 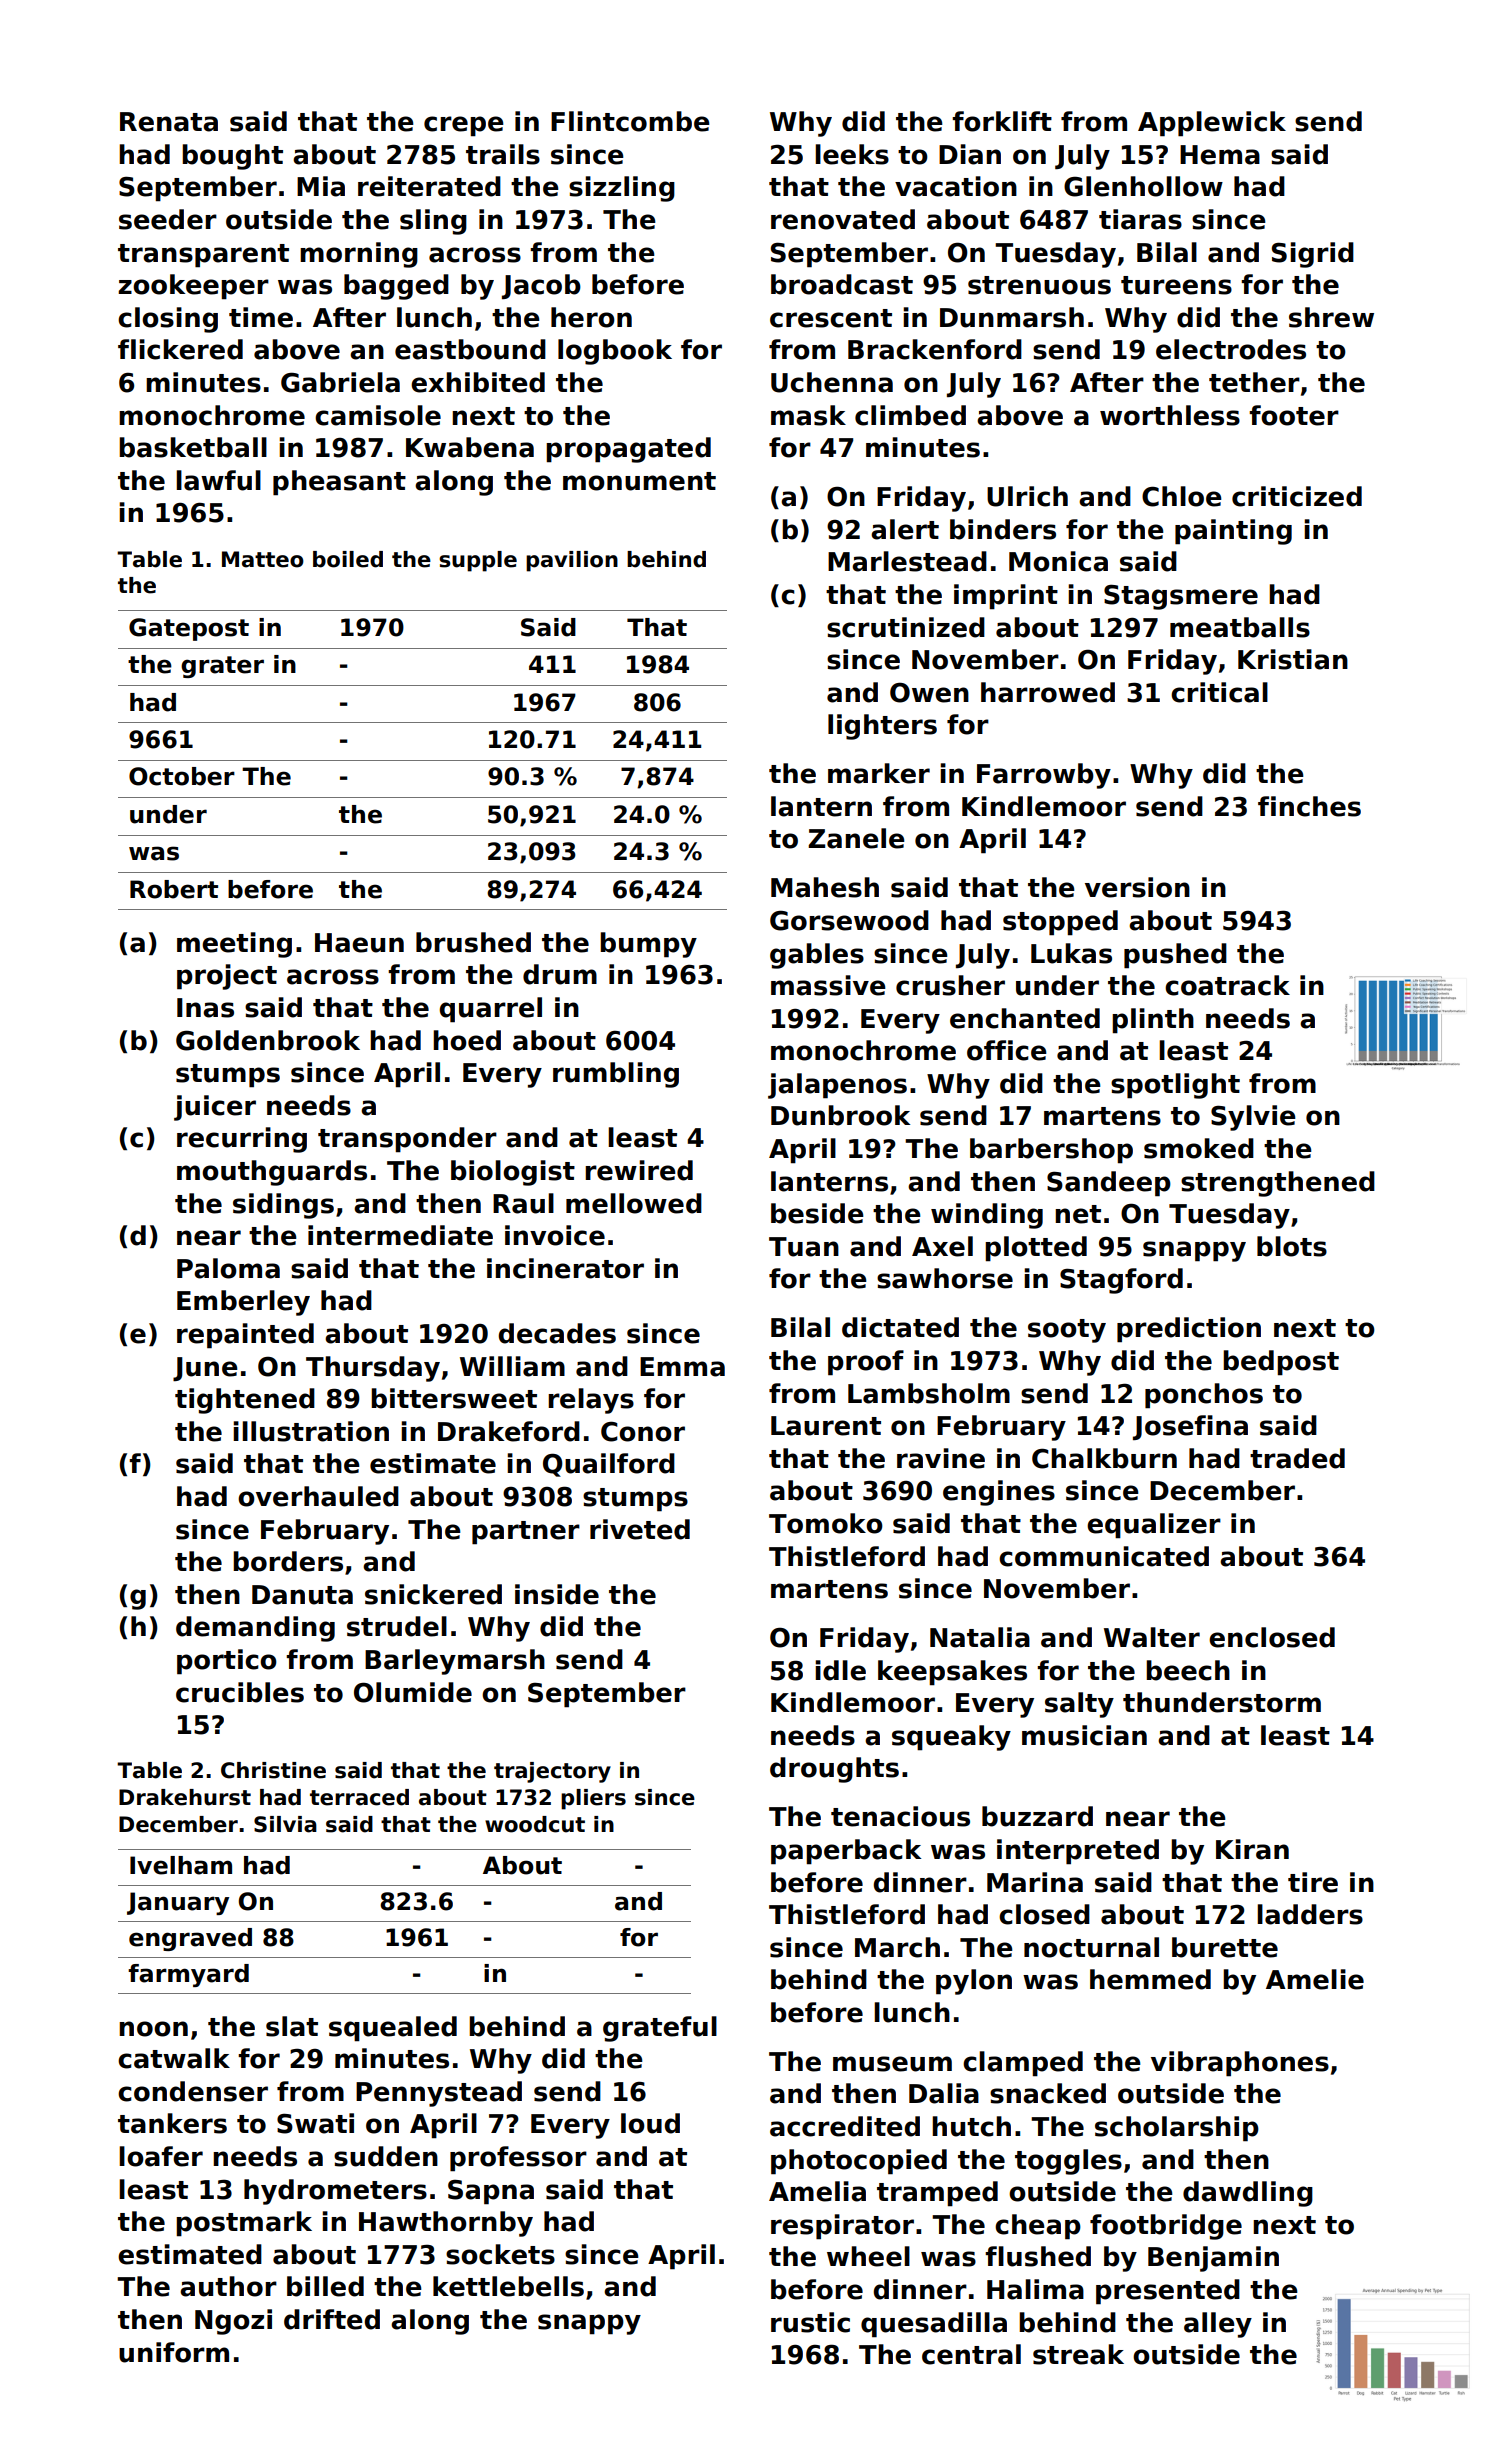 I want to click on Stagford, so click(x=1121, y=1281).
